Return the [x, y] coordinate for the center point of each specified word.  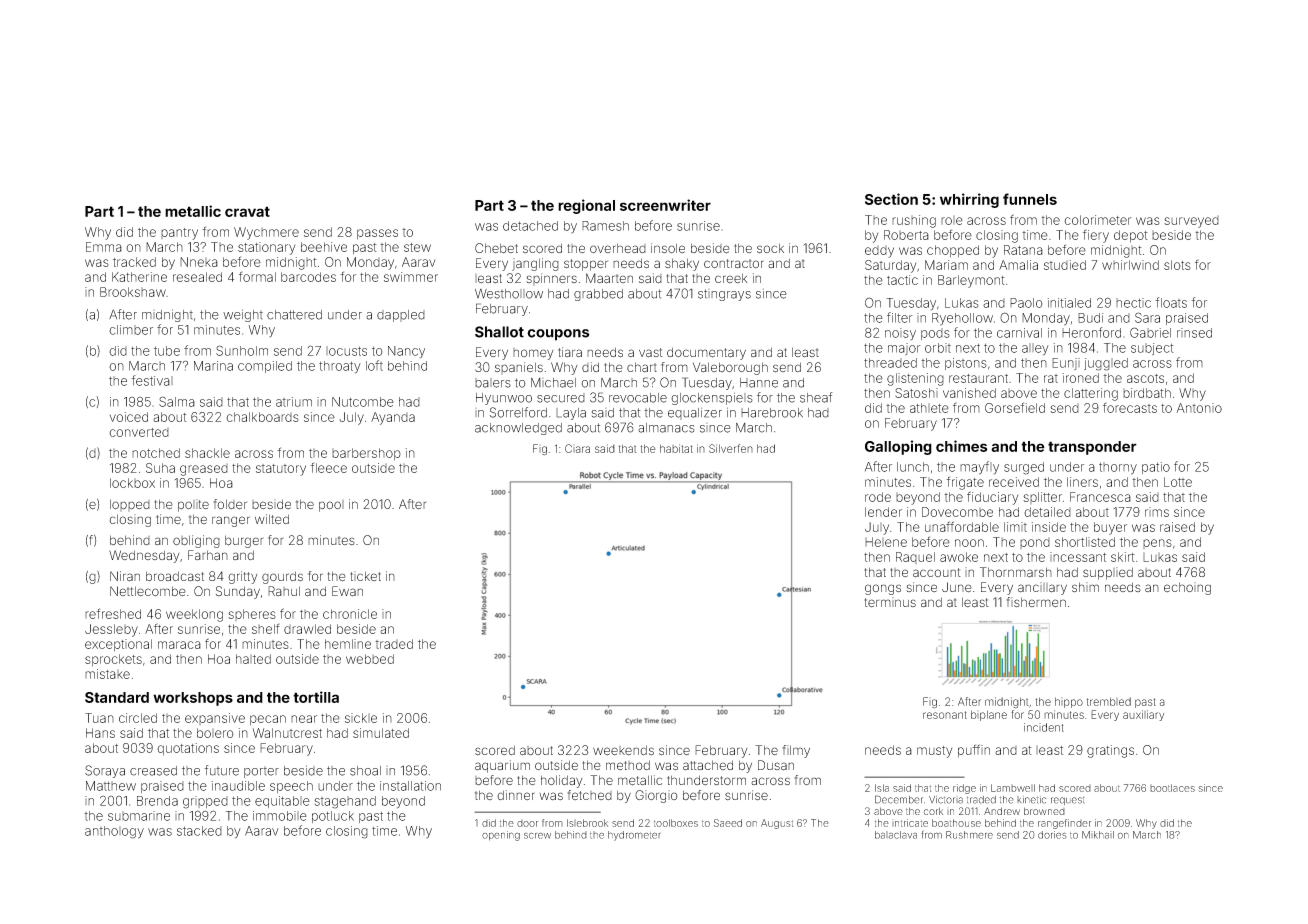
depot [1131, 236]
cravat [247, 211]
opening [501, 836]
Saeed [728, 823]
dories [1052, 835]
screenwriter [665, 205]
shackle [207, 453]
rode [878, 497]
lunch [913, 467]
